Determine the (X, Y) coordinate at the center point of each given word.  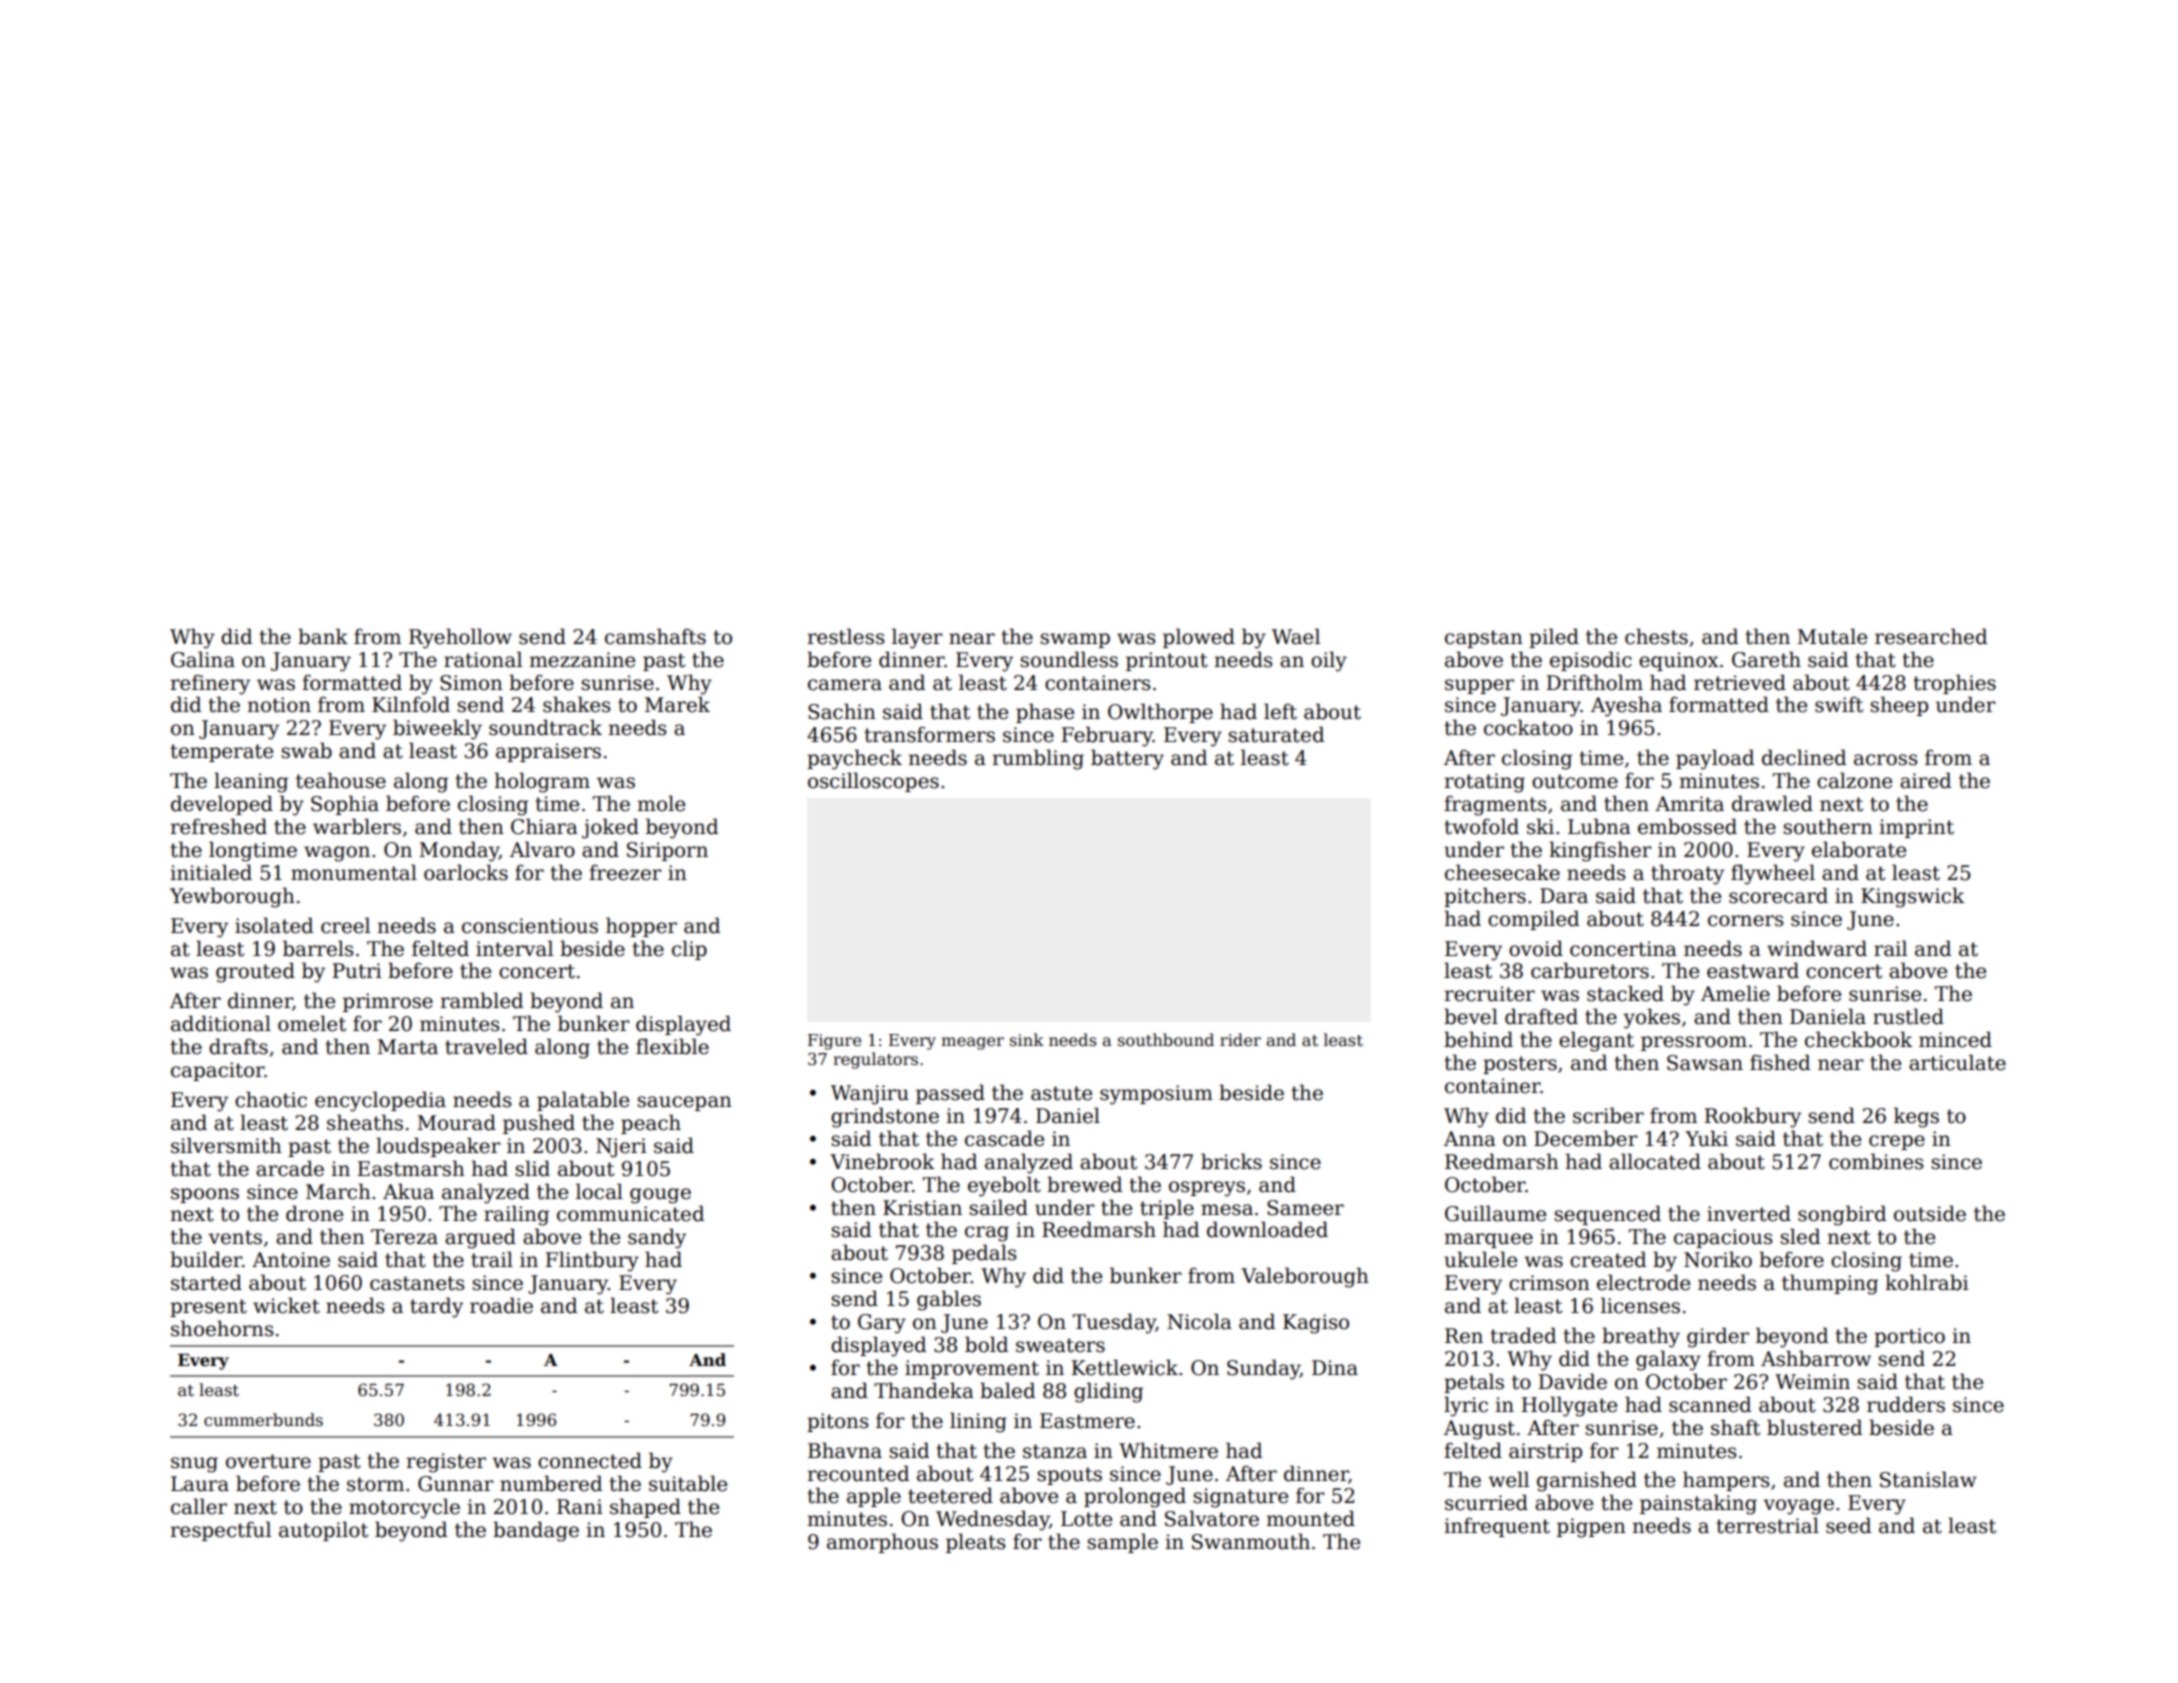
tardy (436, 1307)
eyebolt (1004, 1186)
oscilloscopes (873, 782)
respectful (220, 1531)
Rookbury (1752, 1117)
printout (1167, 661)
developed (222, 805)
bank (323, 636)
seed (1848, 1525)
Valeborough (1305, 1277)
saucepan (684, 1103)
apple (874, 1497)
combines (1876, 1161)
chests (1656, 636)
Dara (1564, 896)
